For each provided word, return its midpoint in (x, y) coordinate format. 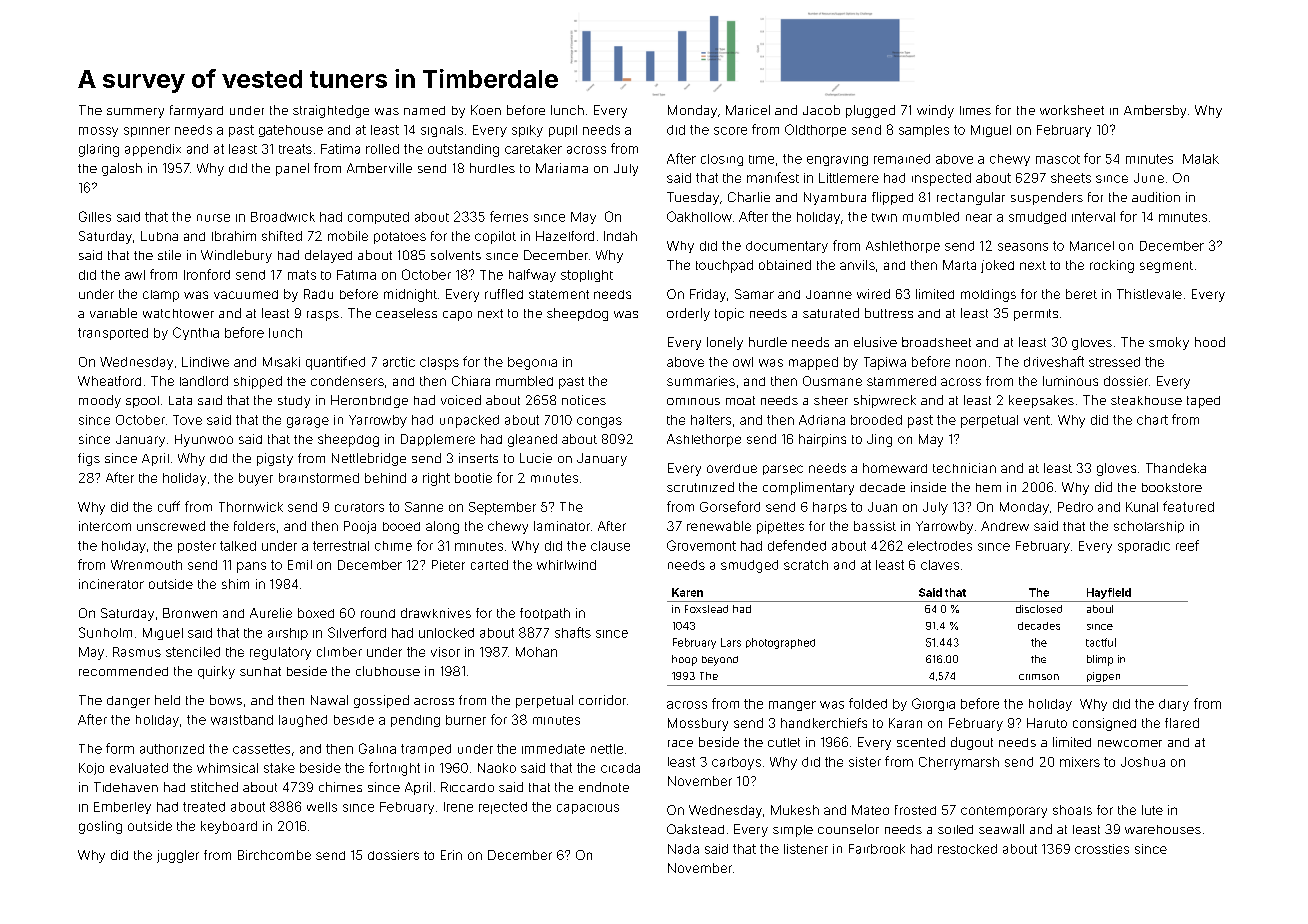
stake (279, 768)
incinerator (111, 584)
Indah (620, 236)
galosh (122, 169)
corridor (602, 700)
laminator (562, 526)
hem (988, 487)
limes (975, 110)
